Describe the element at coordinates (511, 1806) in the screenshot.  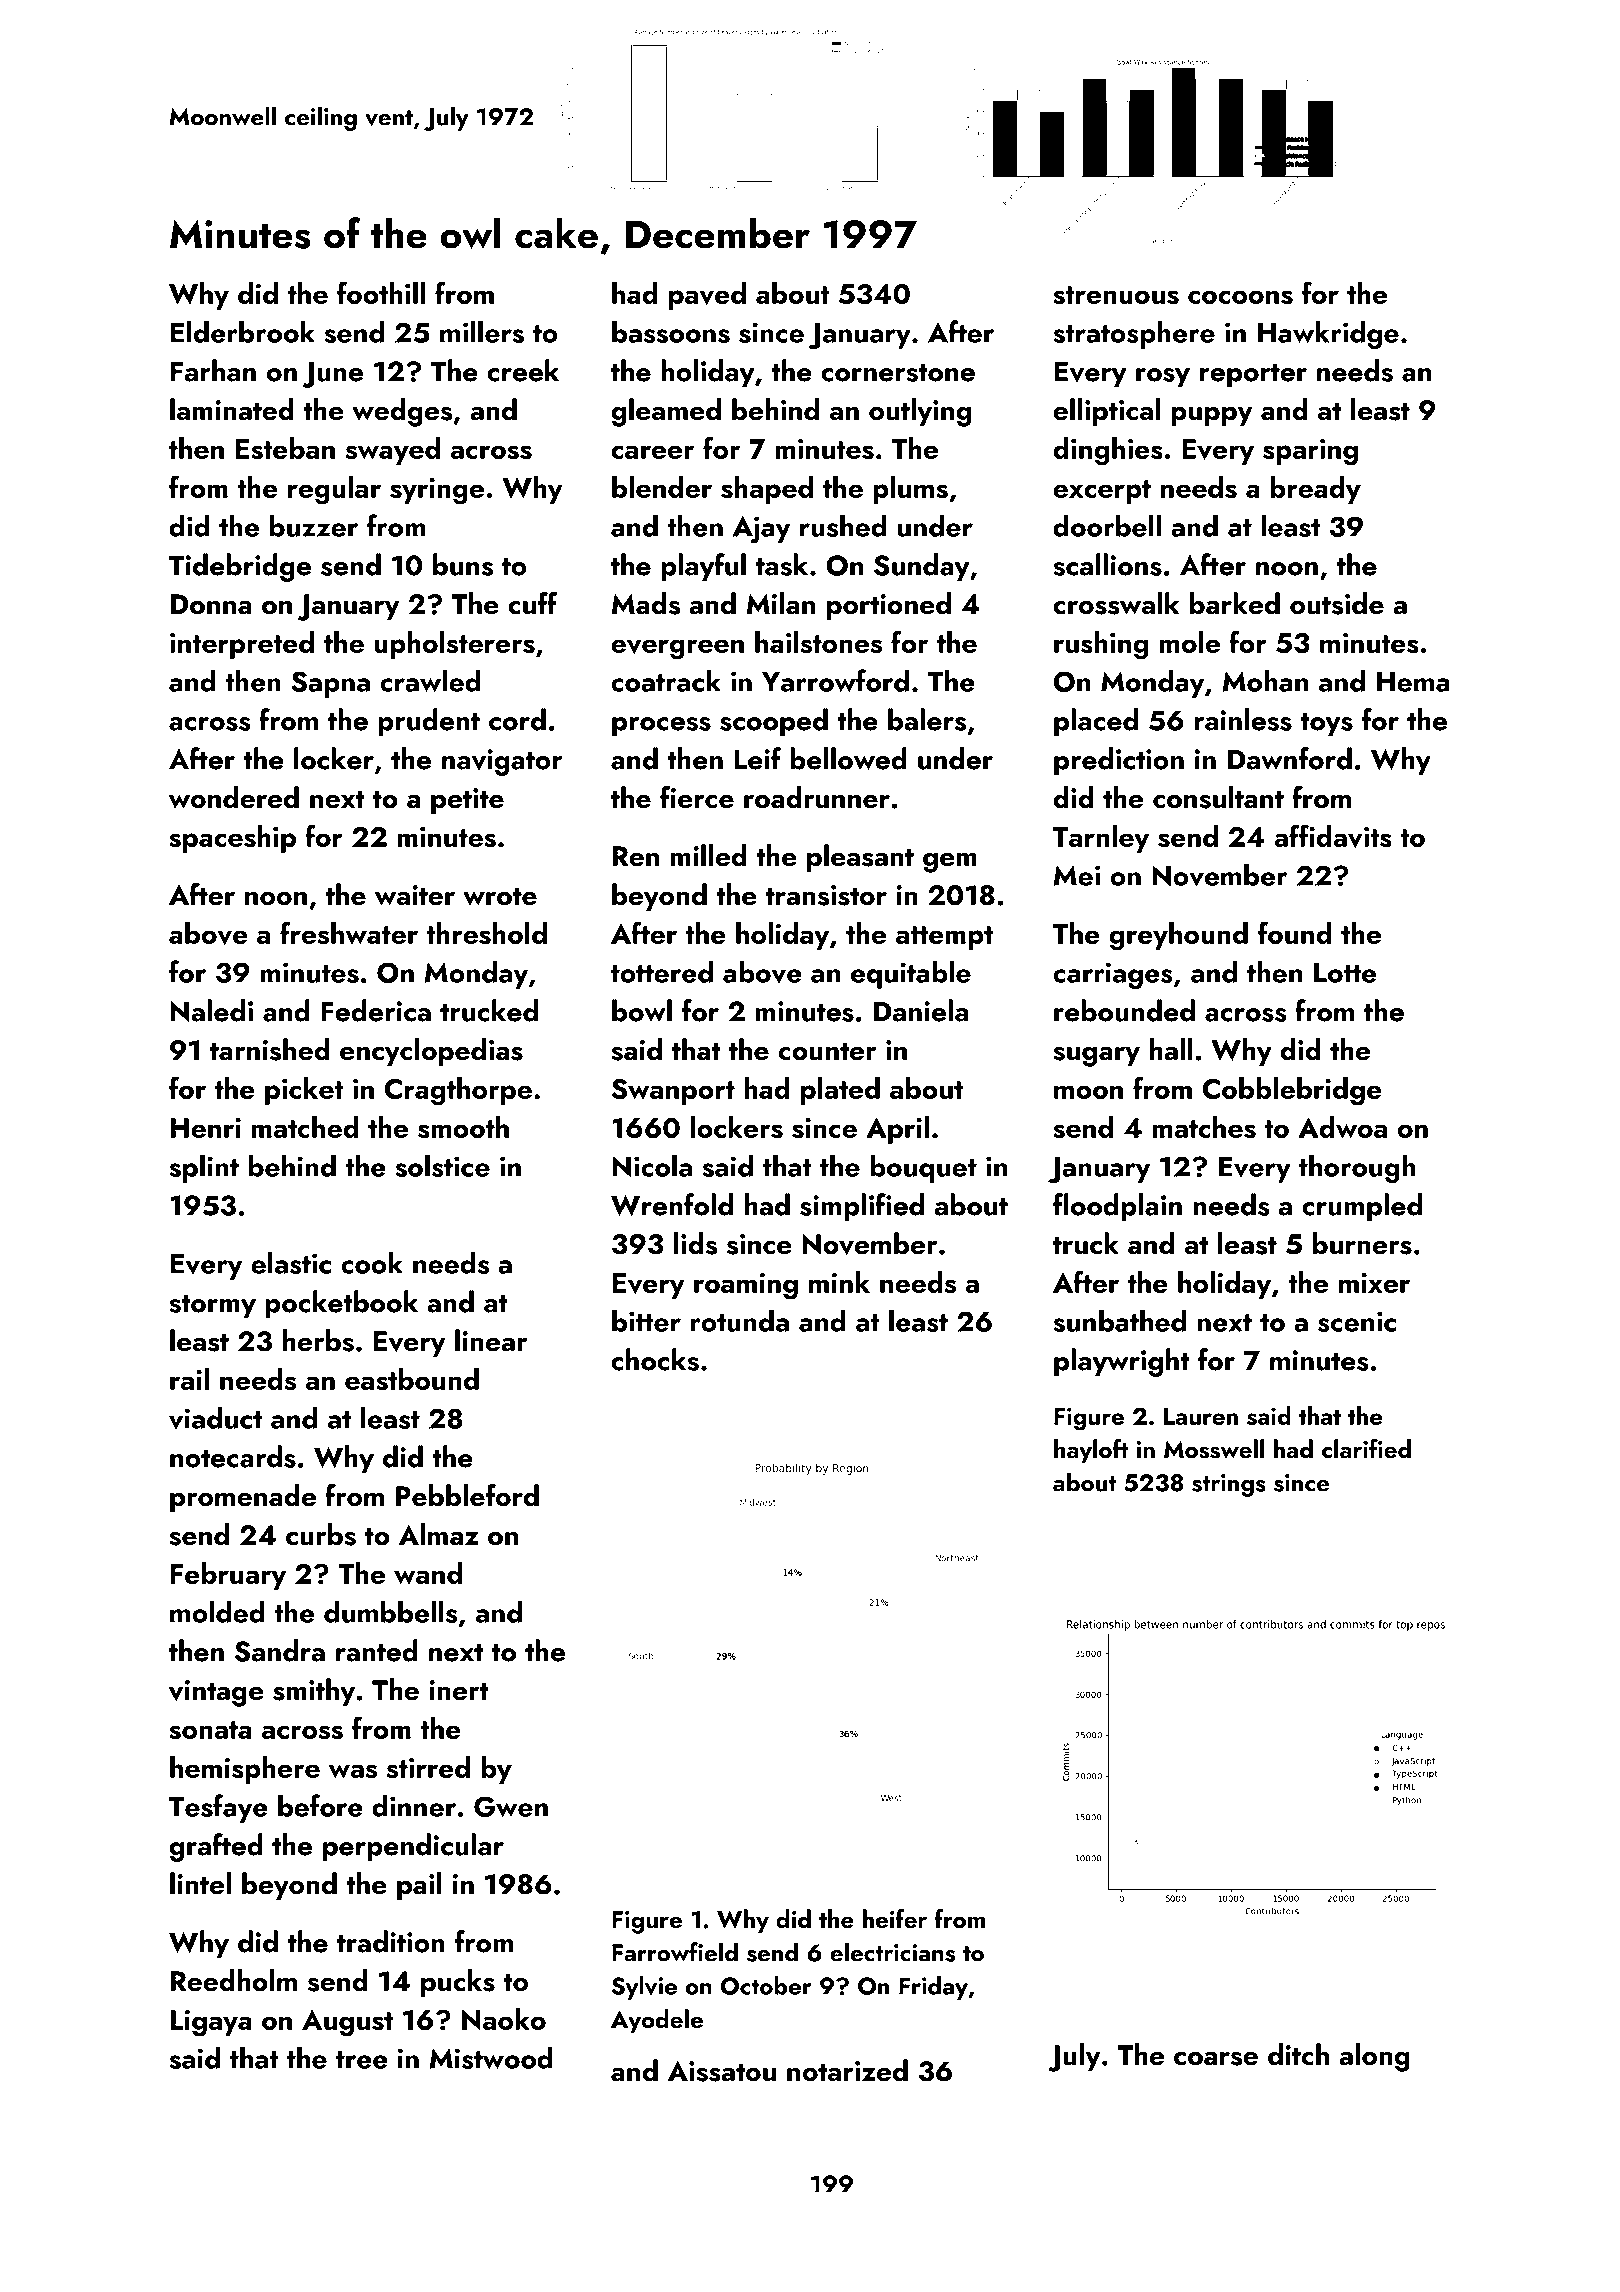
I see `Gwen` at that location.
